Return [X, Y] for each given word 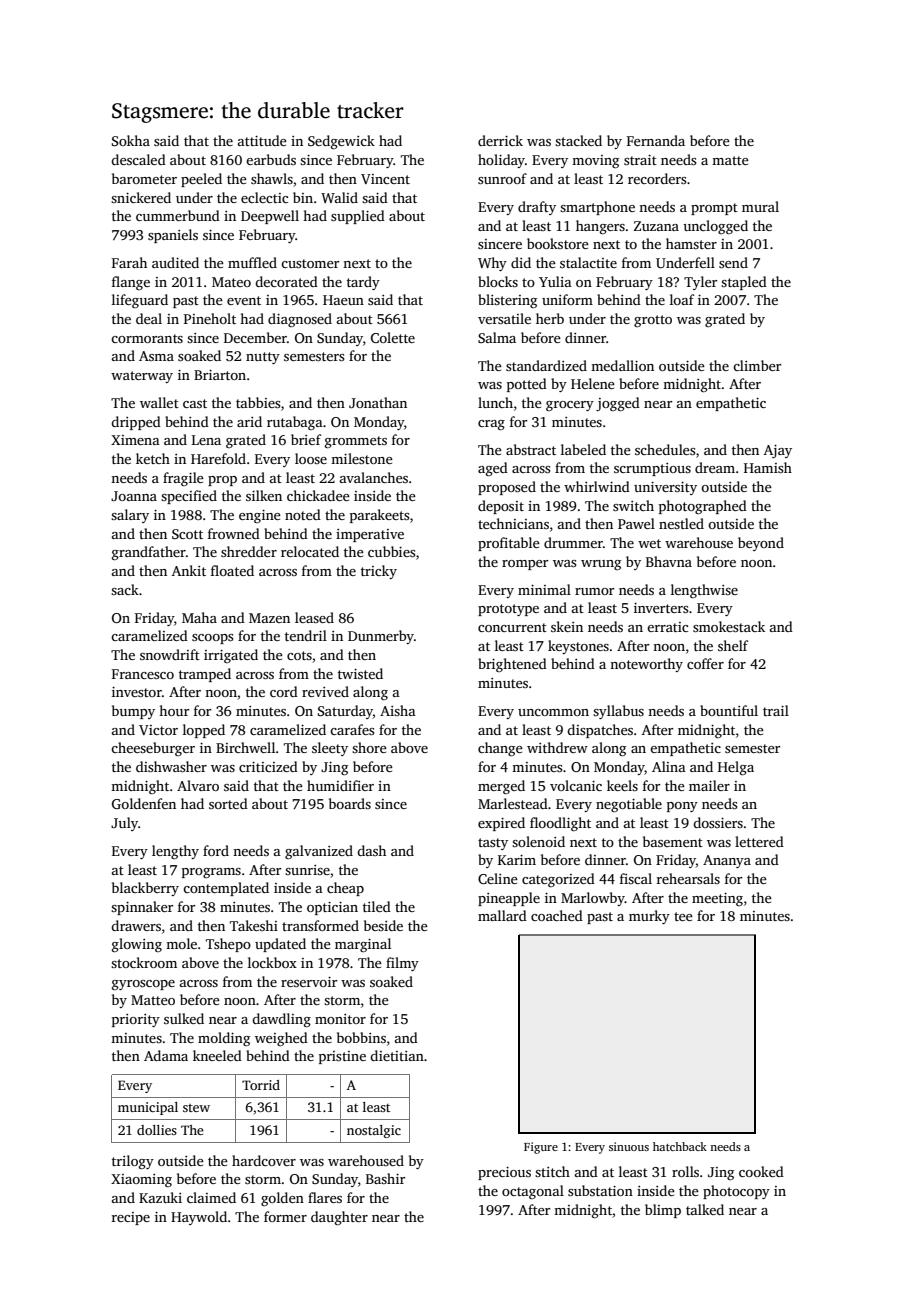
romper [525, 565]
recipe [131, 1218]
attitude [262, 140]
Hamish [768, 467]
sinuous [629, 1146]
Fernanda [656, 140]
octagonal [533, 1192]
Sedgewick [341, 142]
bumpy [133, 712]
